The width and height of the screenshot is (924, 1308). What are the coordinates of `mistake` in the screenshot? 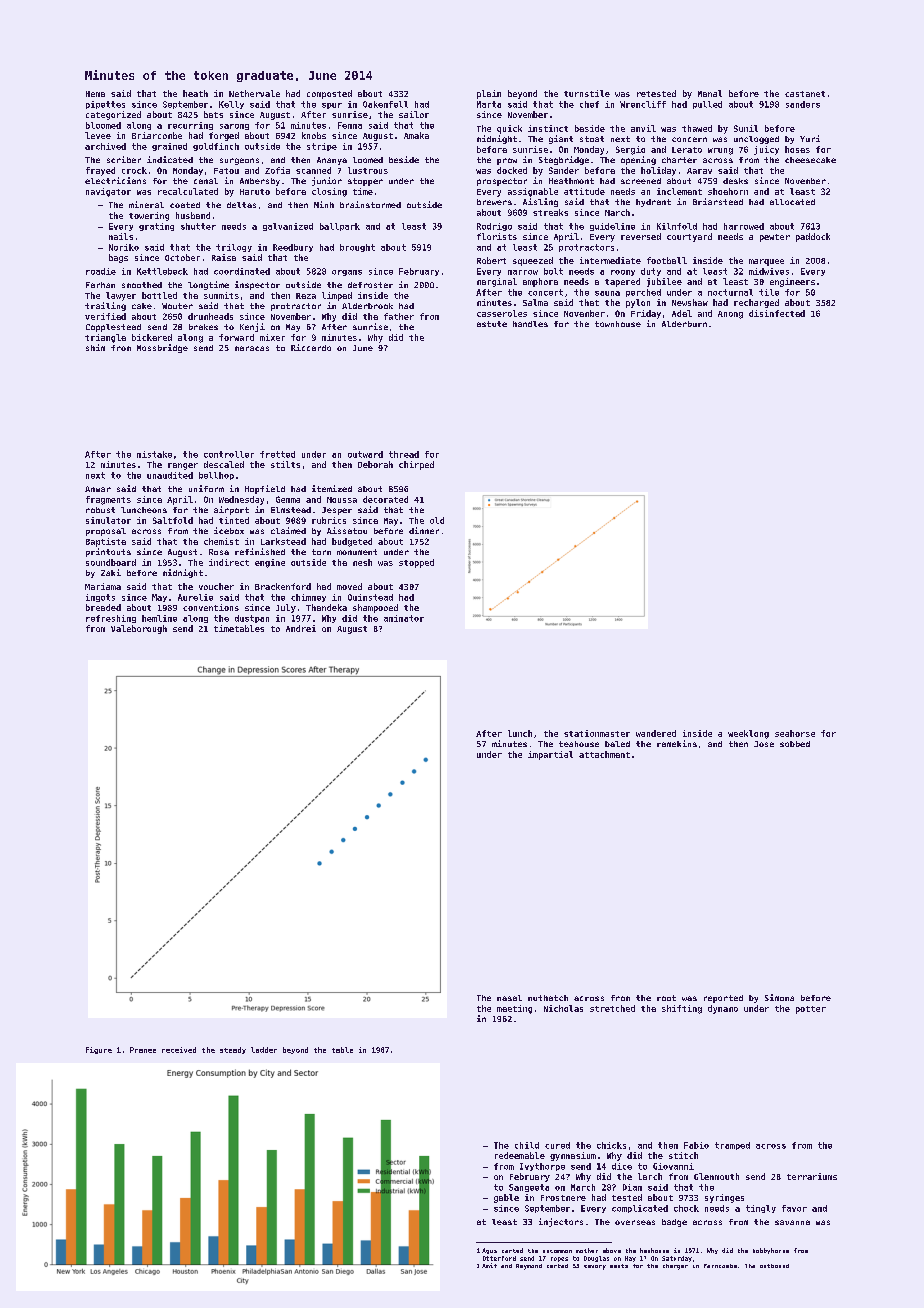 It's located at (154, 454).
